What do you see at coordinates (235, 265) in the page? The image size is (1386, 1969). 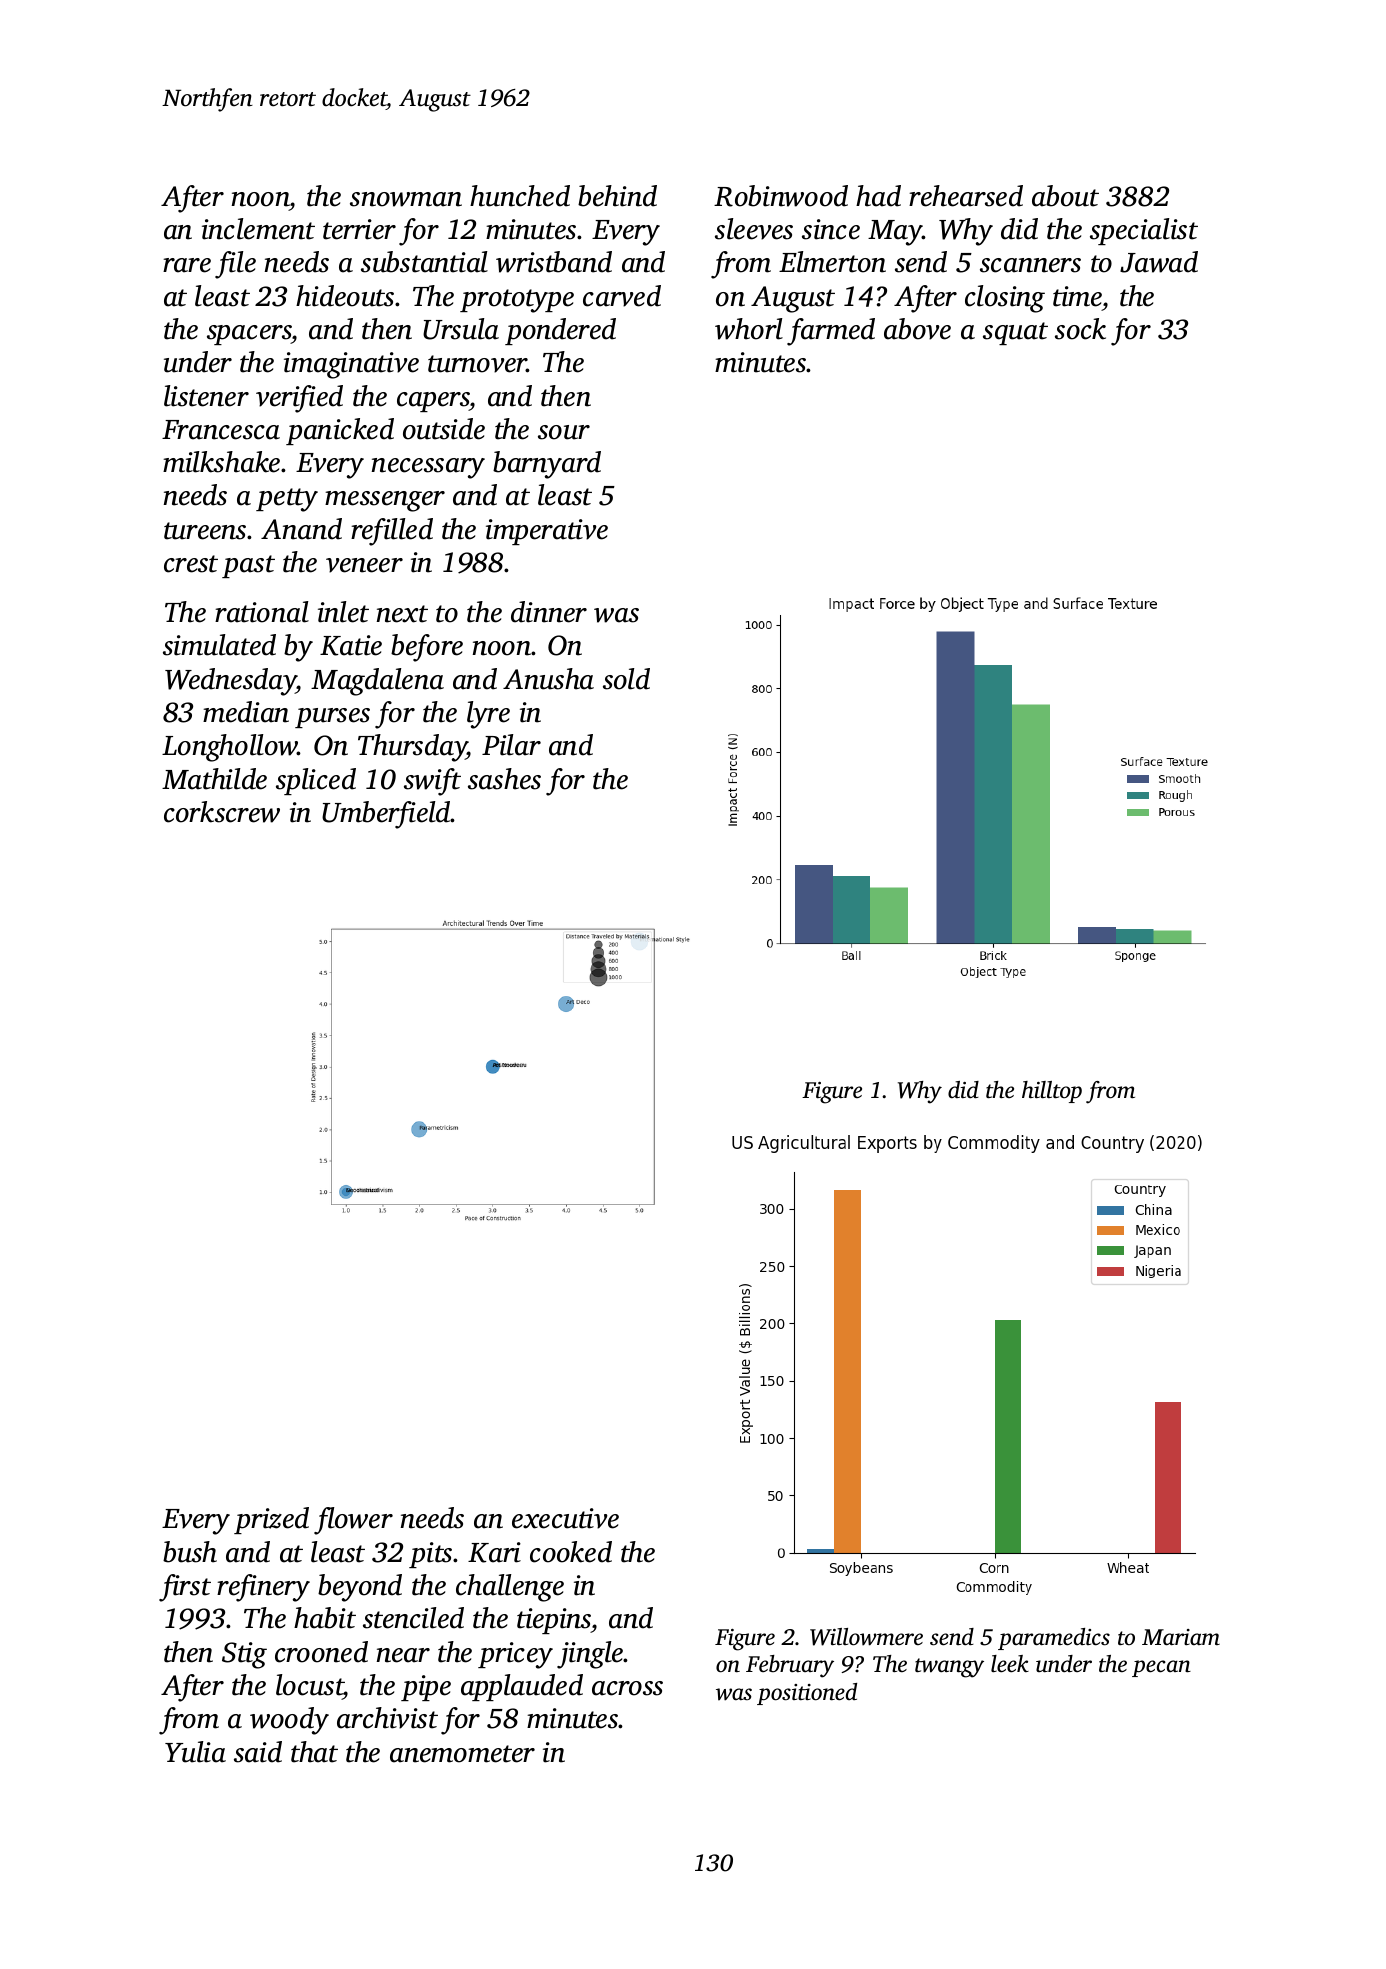 I see `file` at bounding box center [235, 265].
